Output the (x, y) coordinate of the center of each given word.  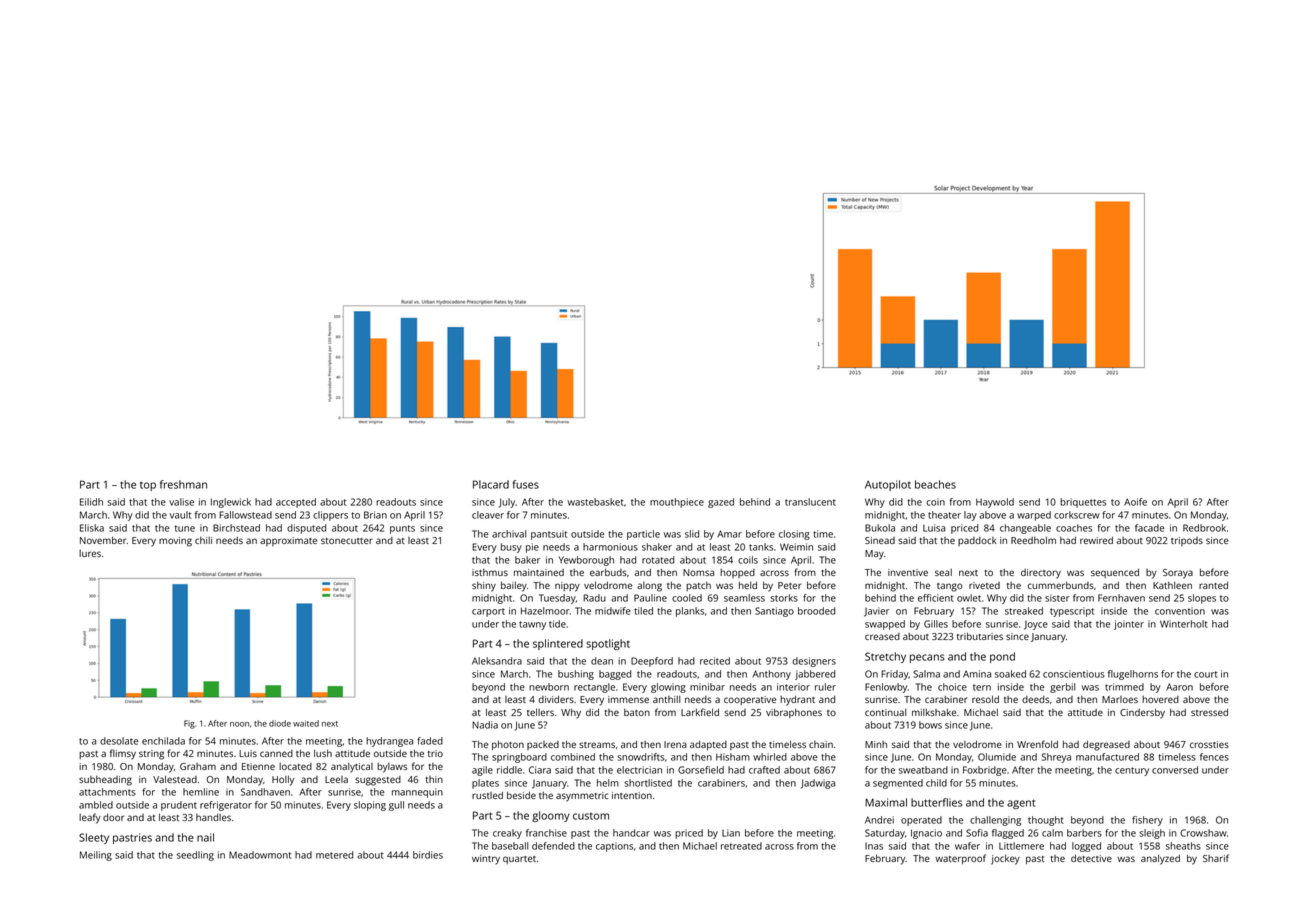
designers (814, 662)
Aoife (1135, 502)
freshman (183, 484)
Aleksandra (497, 661)
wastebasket (595, 502)
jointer (1129, 625)
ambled (96, 805)
